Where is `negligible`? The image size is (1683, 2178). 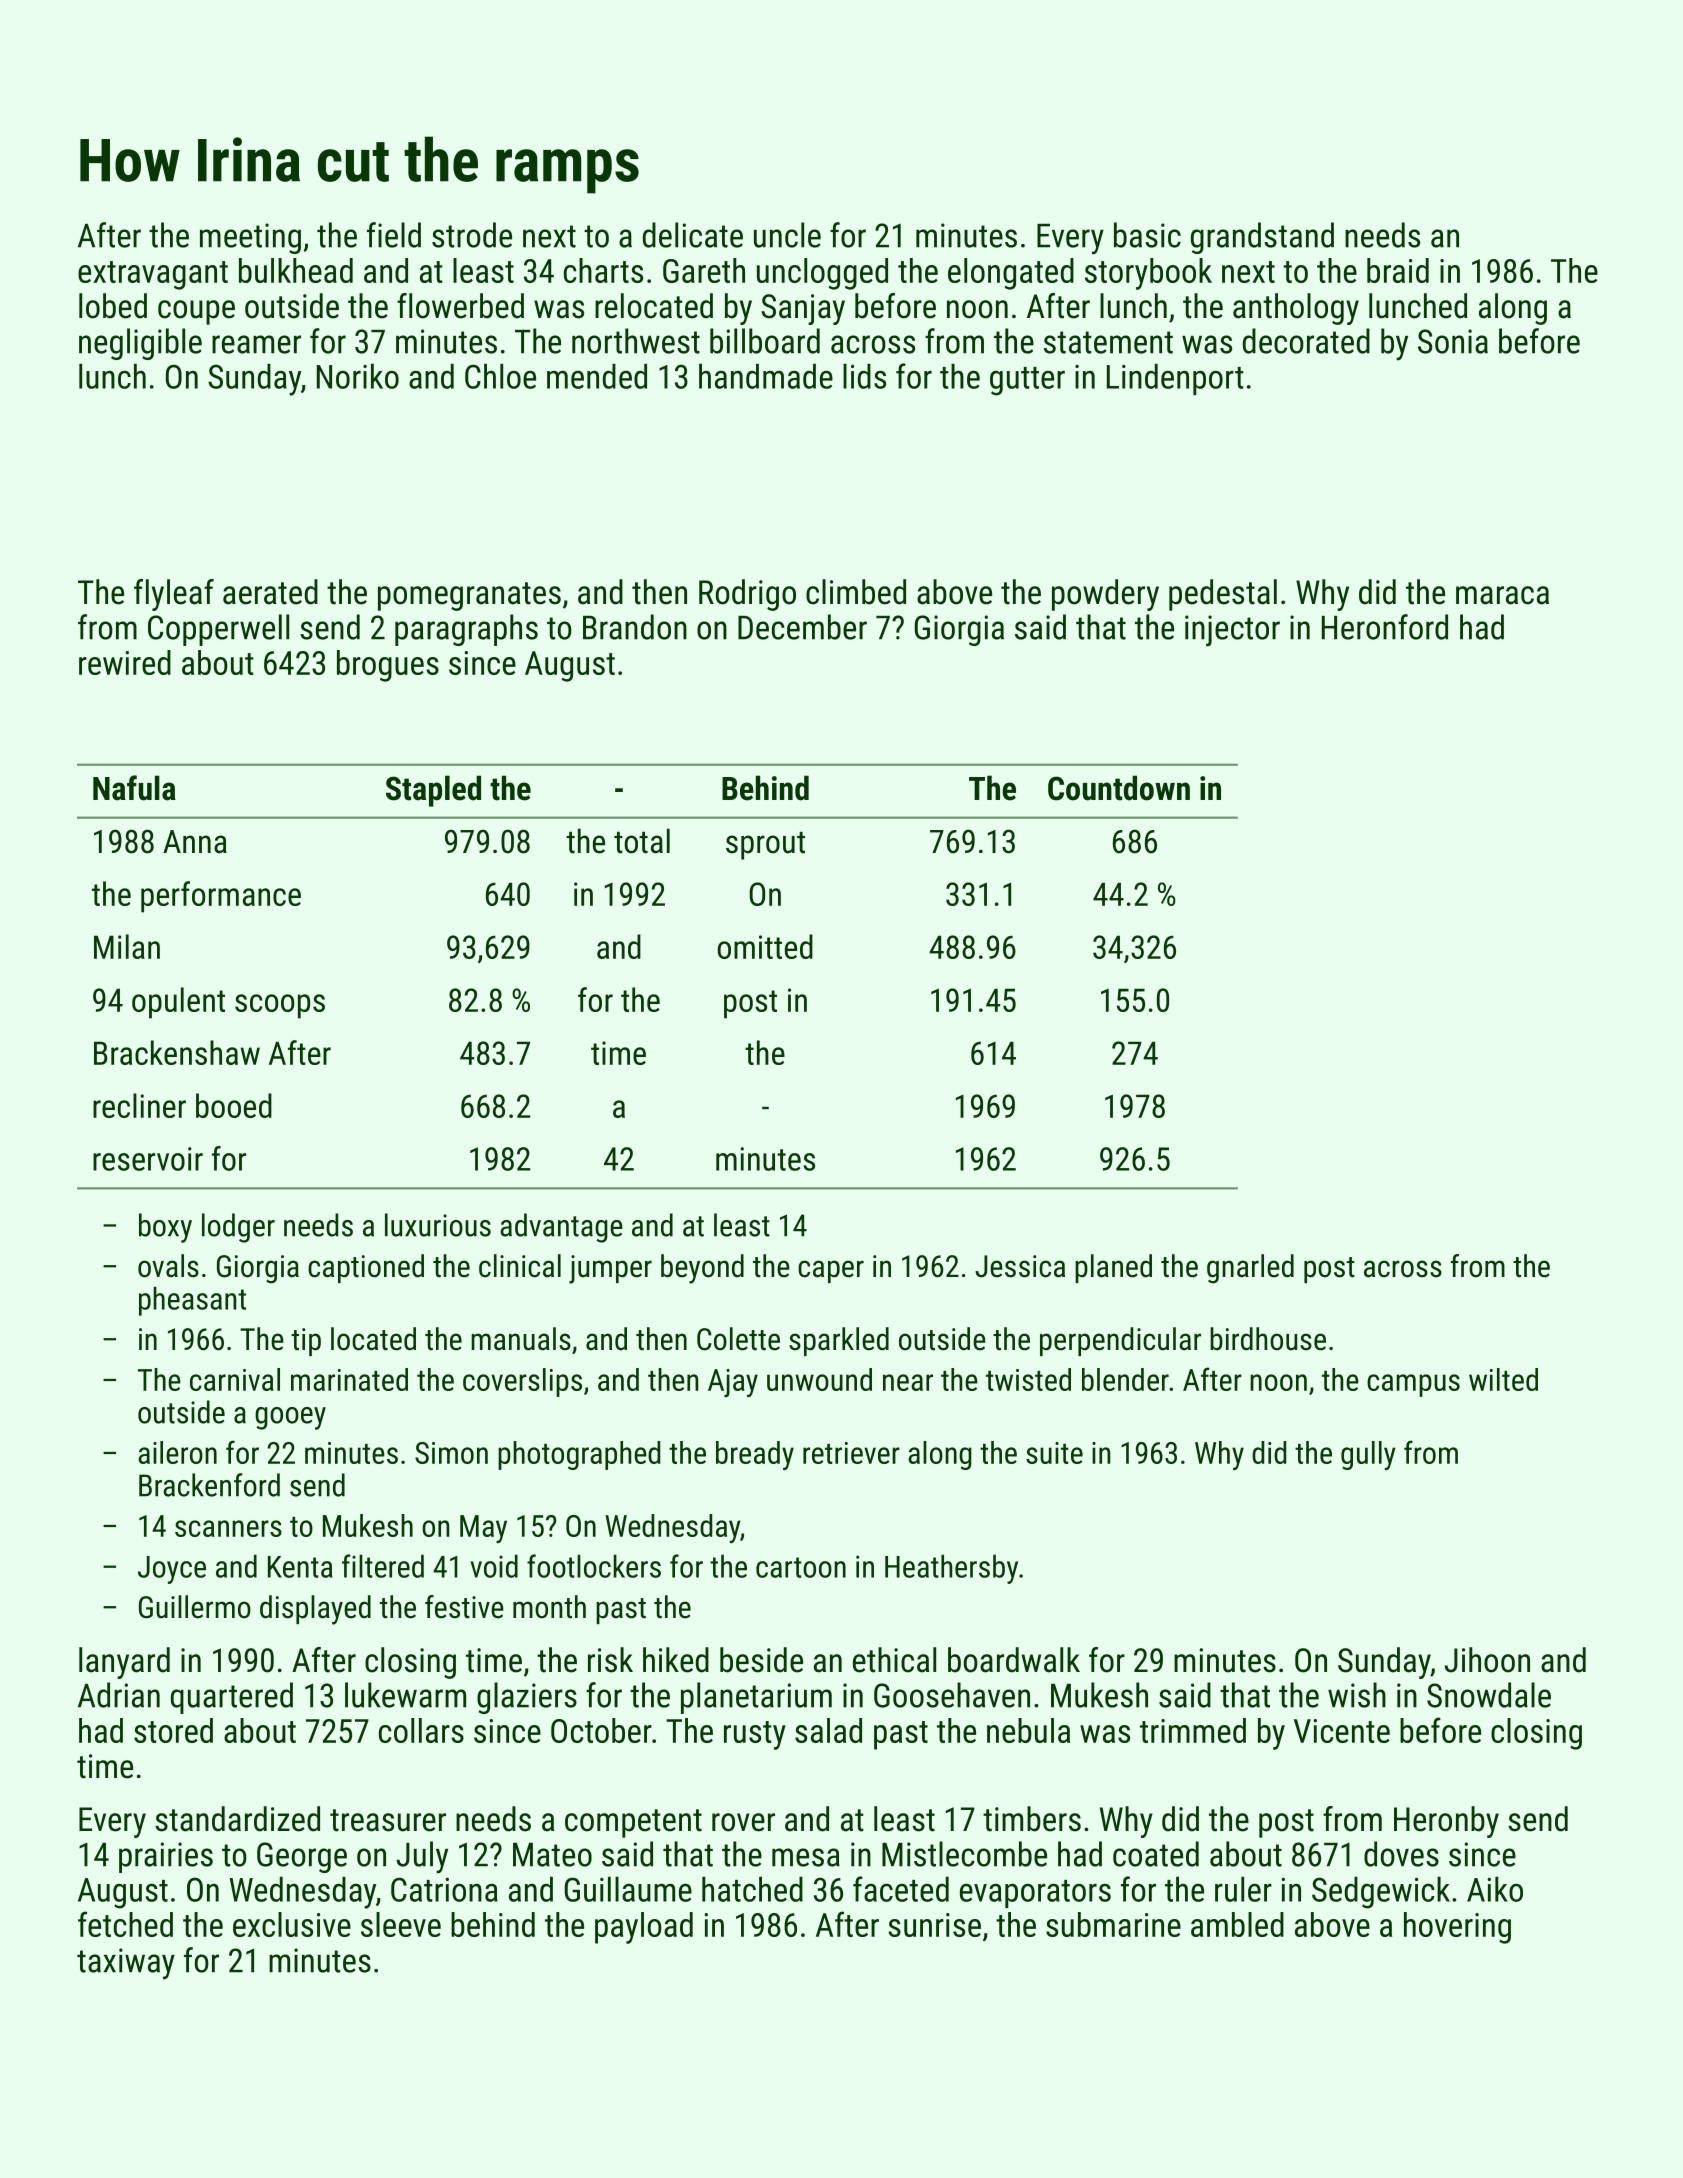 negligible is located at coordinates (140, 344).
